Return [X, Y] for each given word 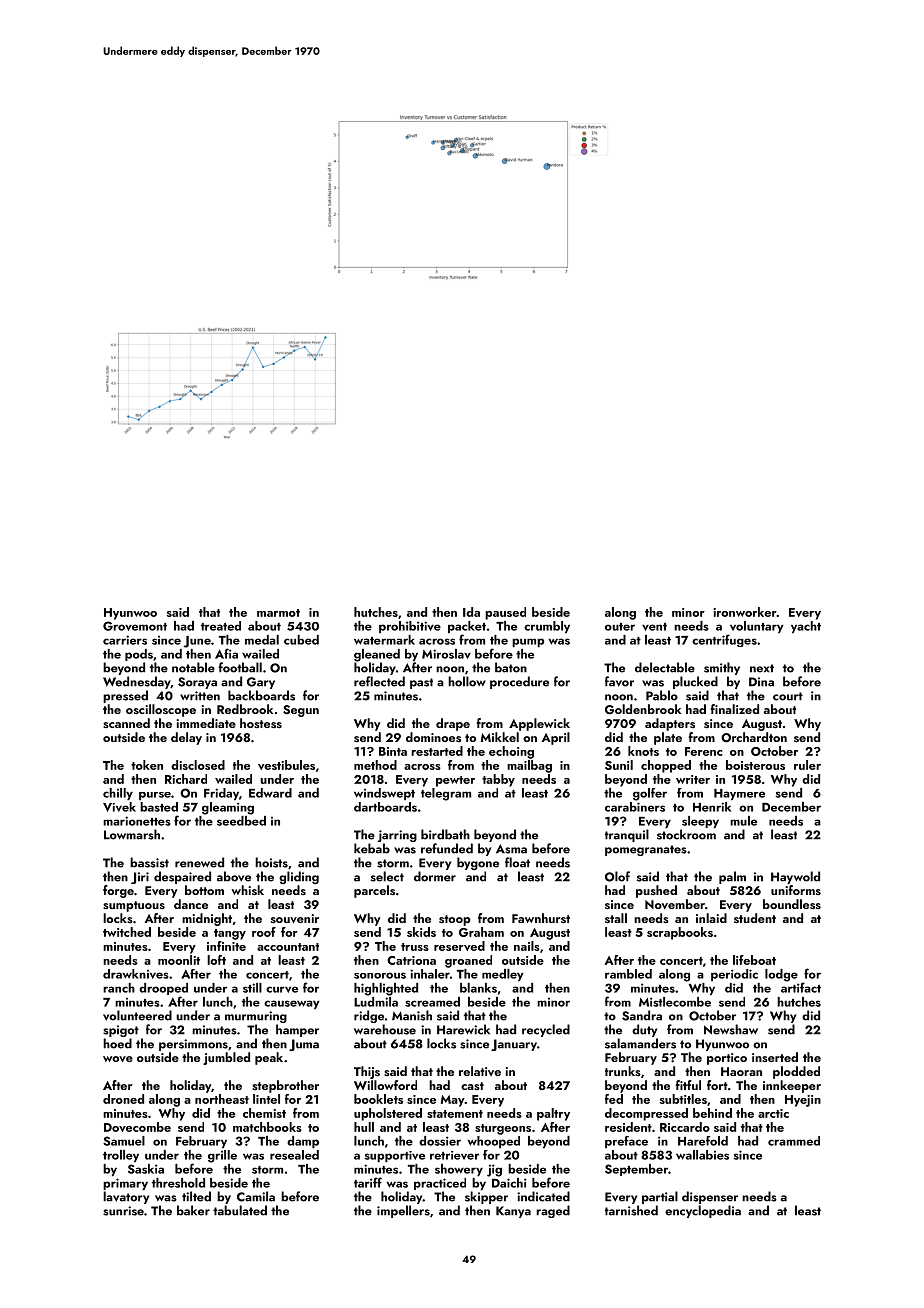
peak [269, 1058]
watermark [384, 640]
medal [262, 640]
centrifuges [724, 640]
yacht [806, 627]
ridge [369, 1016]
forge [118, 891]
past [421, 683]
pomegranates [646, 850]
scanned [126, 723]
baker [193, 1210]
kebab [372, 848]
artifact [801, 987]
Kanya [513, 1212]
